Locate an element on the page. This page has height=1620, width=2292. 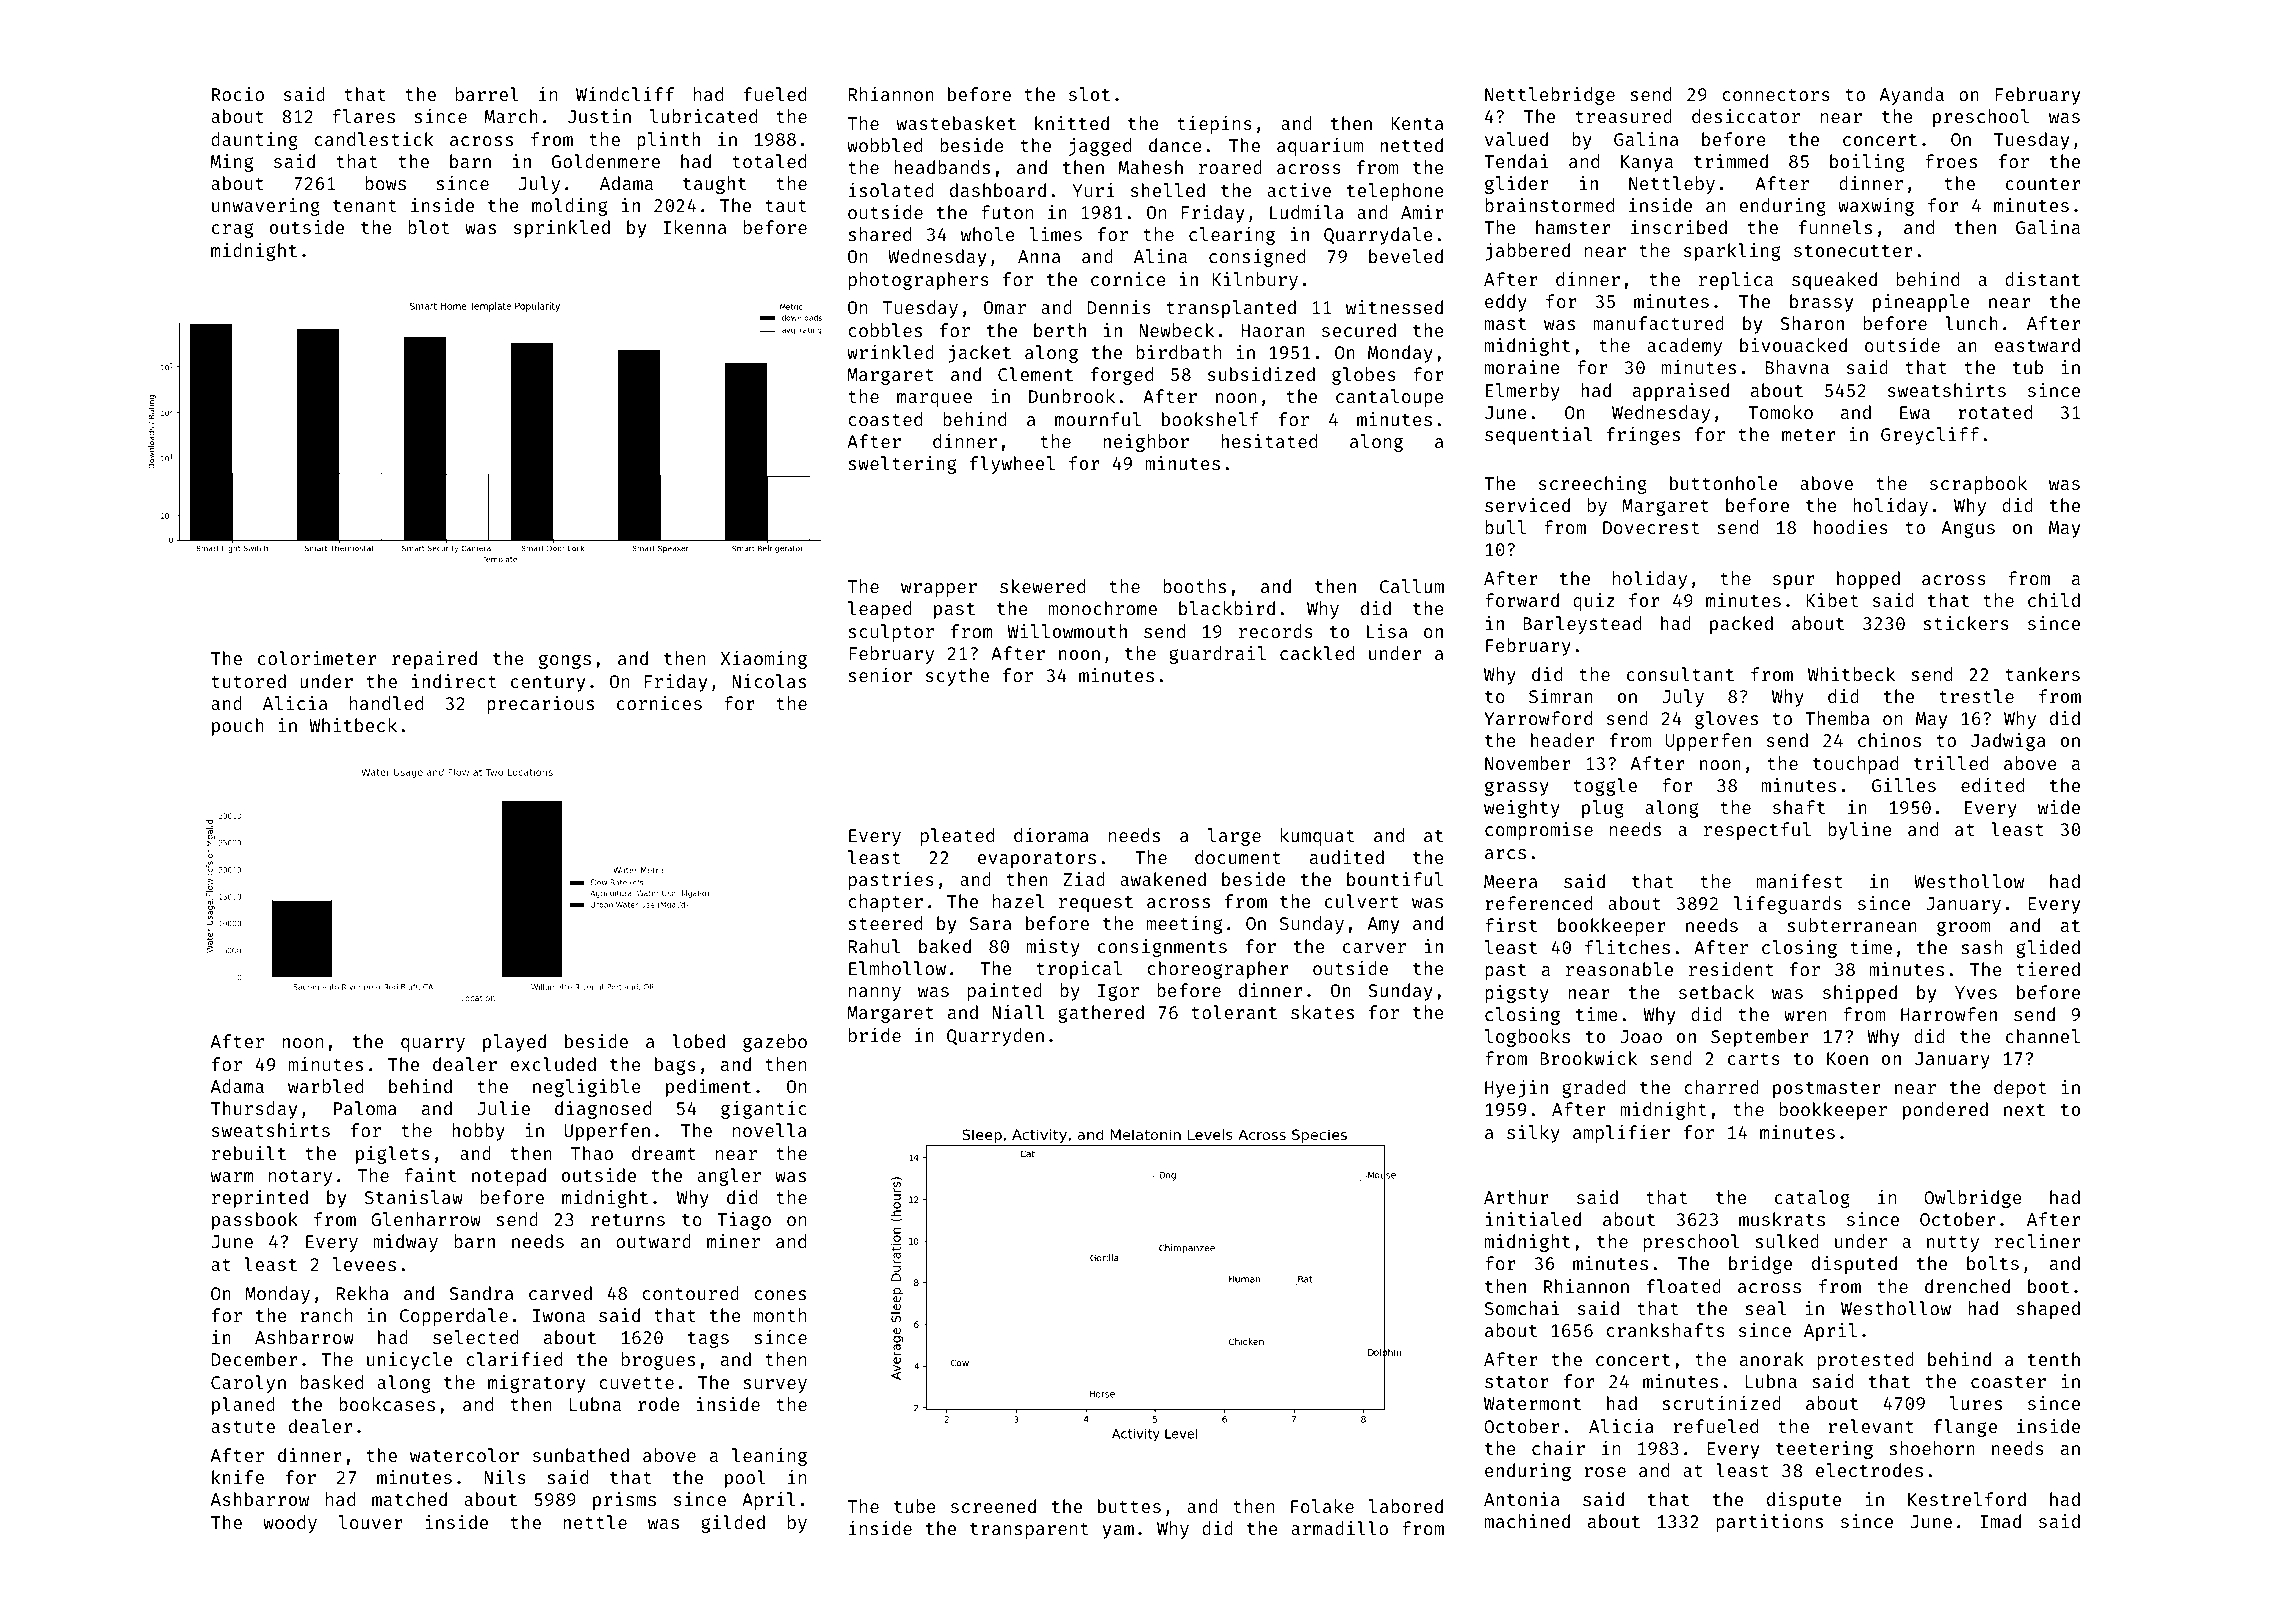
first is located at coordinates (1511, 925).
